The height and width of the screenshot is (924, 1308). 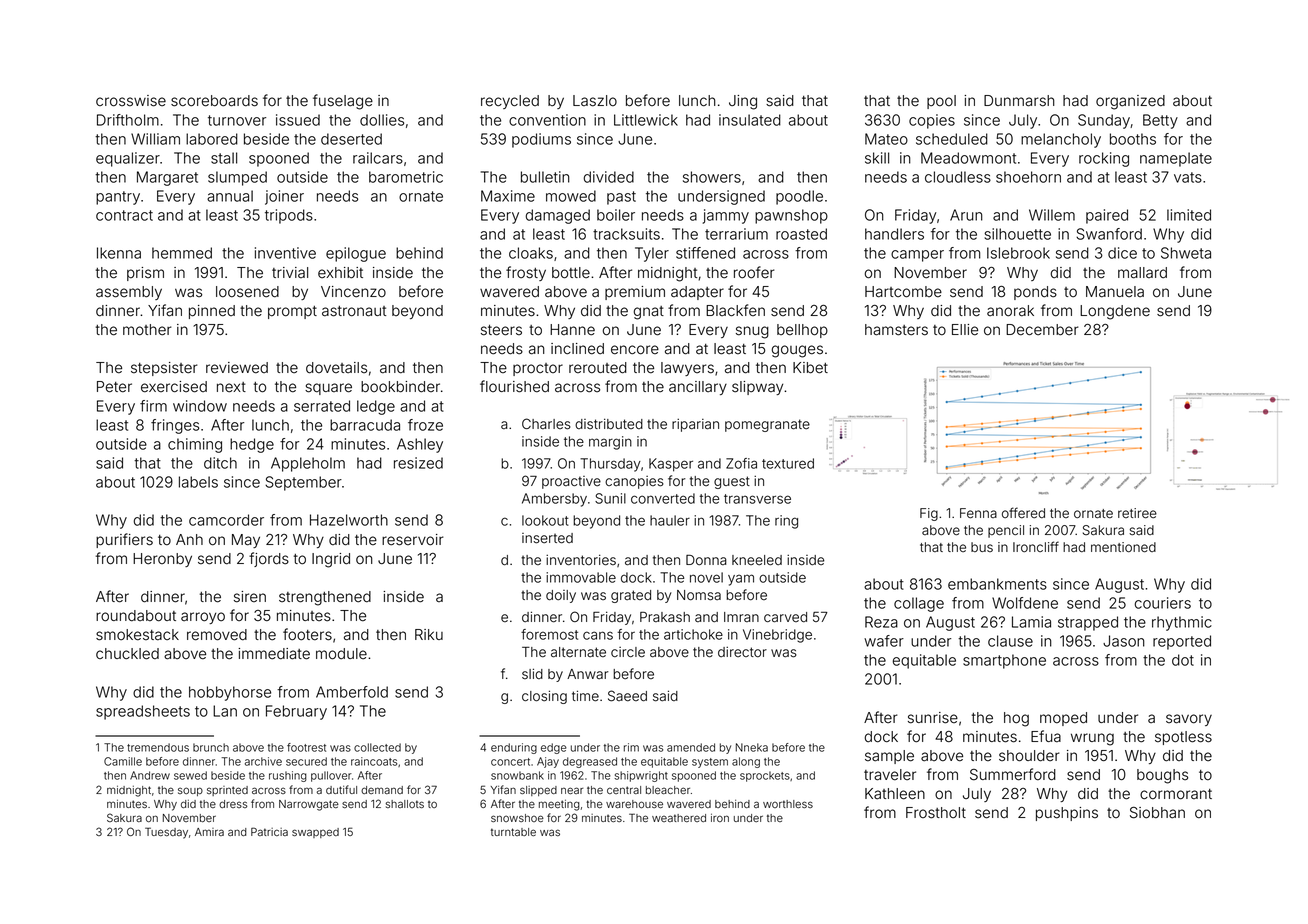 What do you see at coordinates (752, 332) in the screenshot?
I see `snug` at bounding box center [752, 332].
